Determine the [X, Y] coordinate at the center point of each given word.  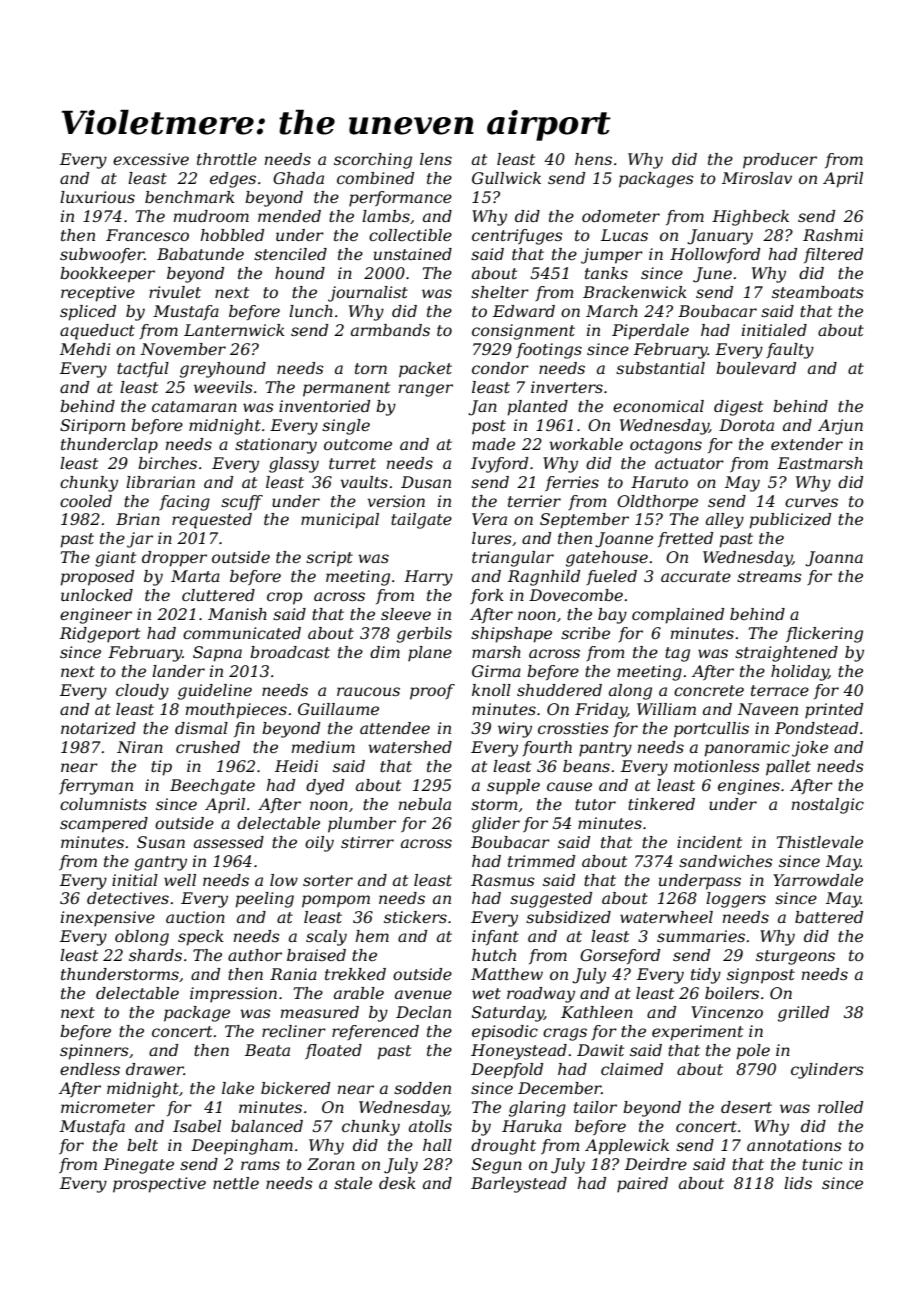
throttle [227, 159]
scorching [373, 161]
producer [780, 161]
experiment [697, 1033]
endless [90, 1069]
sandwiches [726, 861]
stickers [415, 917]
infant [495, 937]
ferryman [96, 787]
